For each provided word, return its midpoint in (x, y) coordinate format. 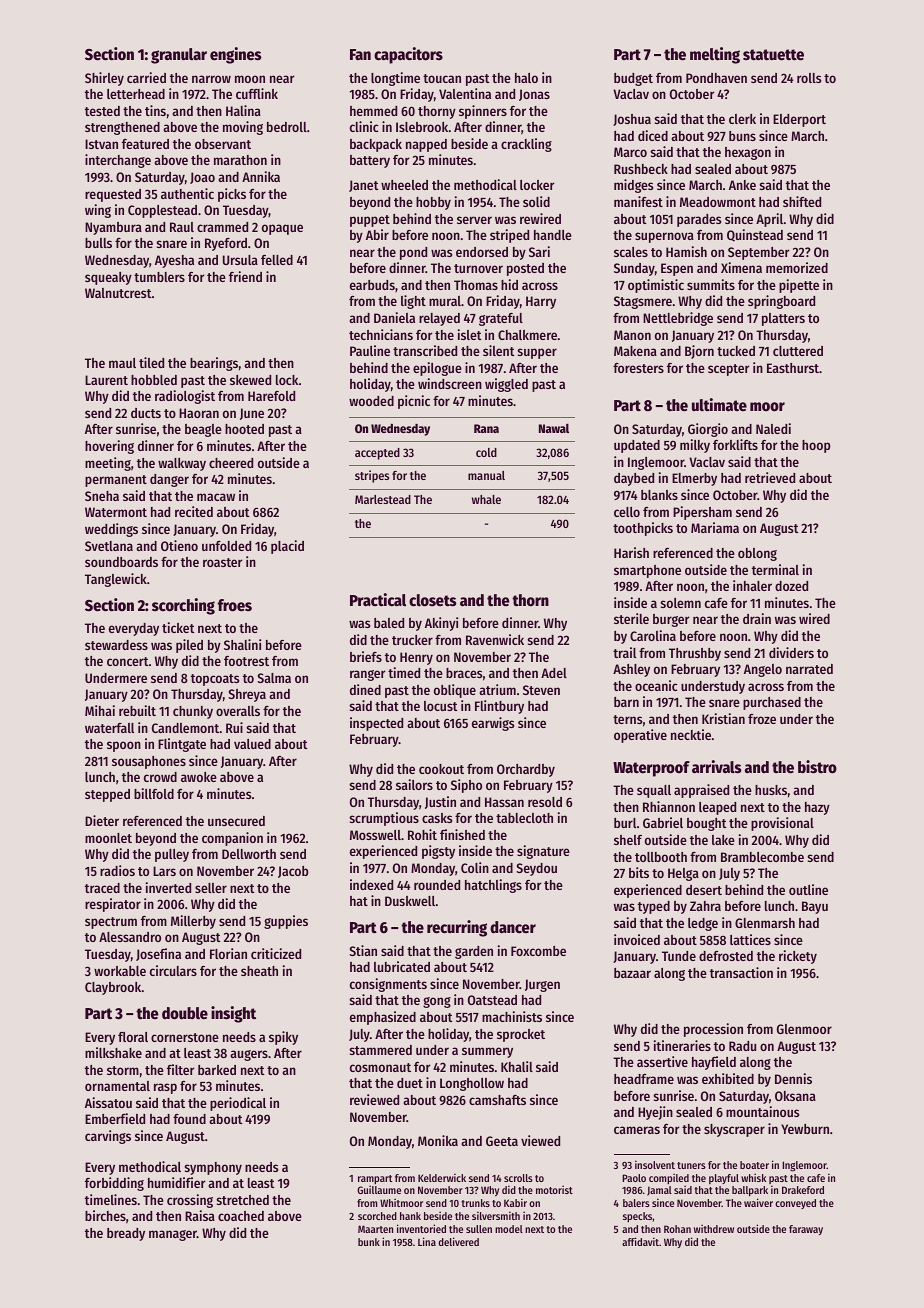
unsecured (236, 821)
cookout (441, 769)
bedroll (287, 127)
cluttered (798, 351)
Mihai (100, 710)
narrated (809, 669)
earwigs (493, 724)
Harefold (271, 396)
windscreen (450, 383)
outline (808, 889)
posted (525, 269)
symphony (213, 1168)
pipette (799, 286)
